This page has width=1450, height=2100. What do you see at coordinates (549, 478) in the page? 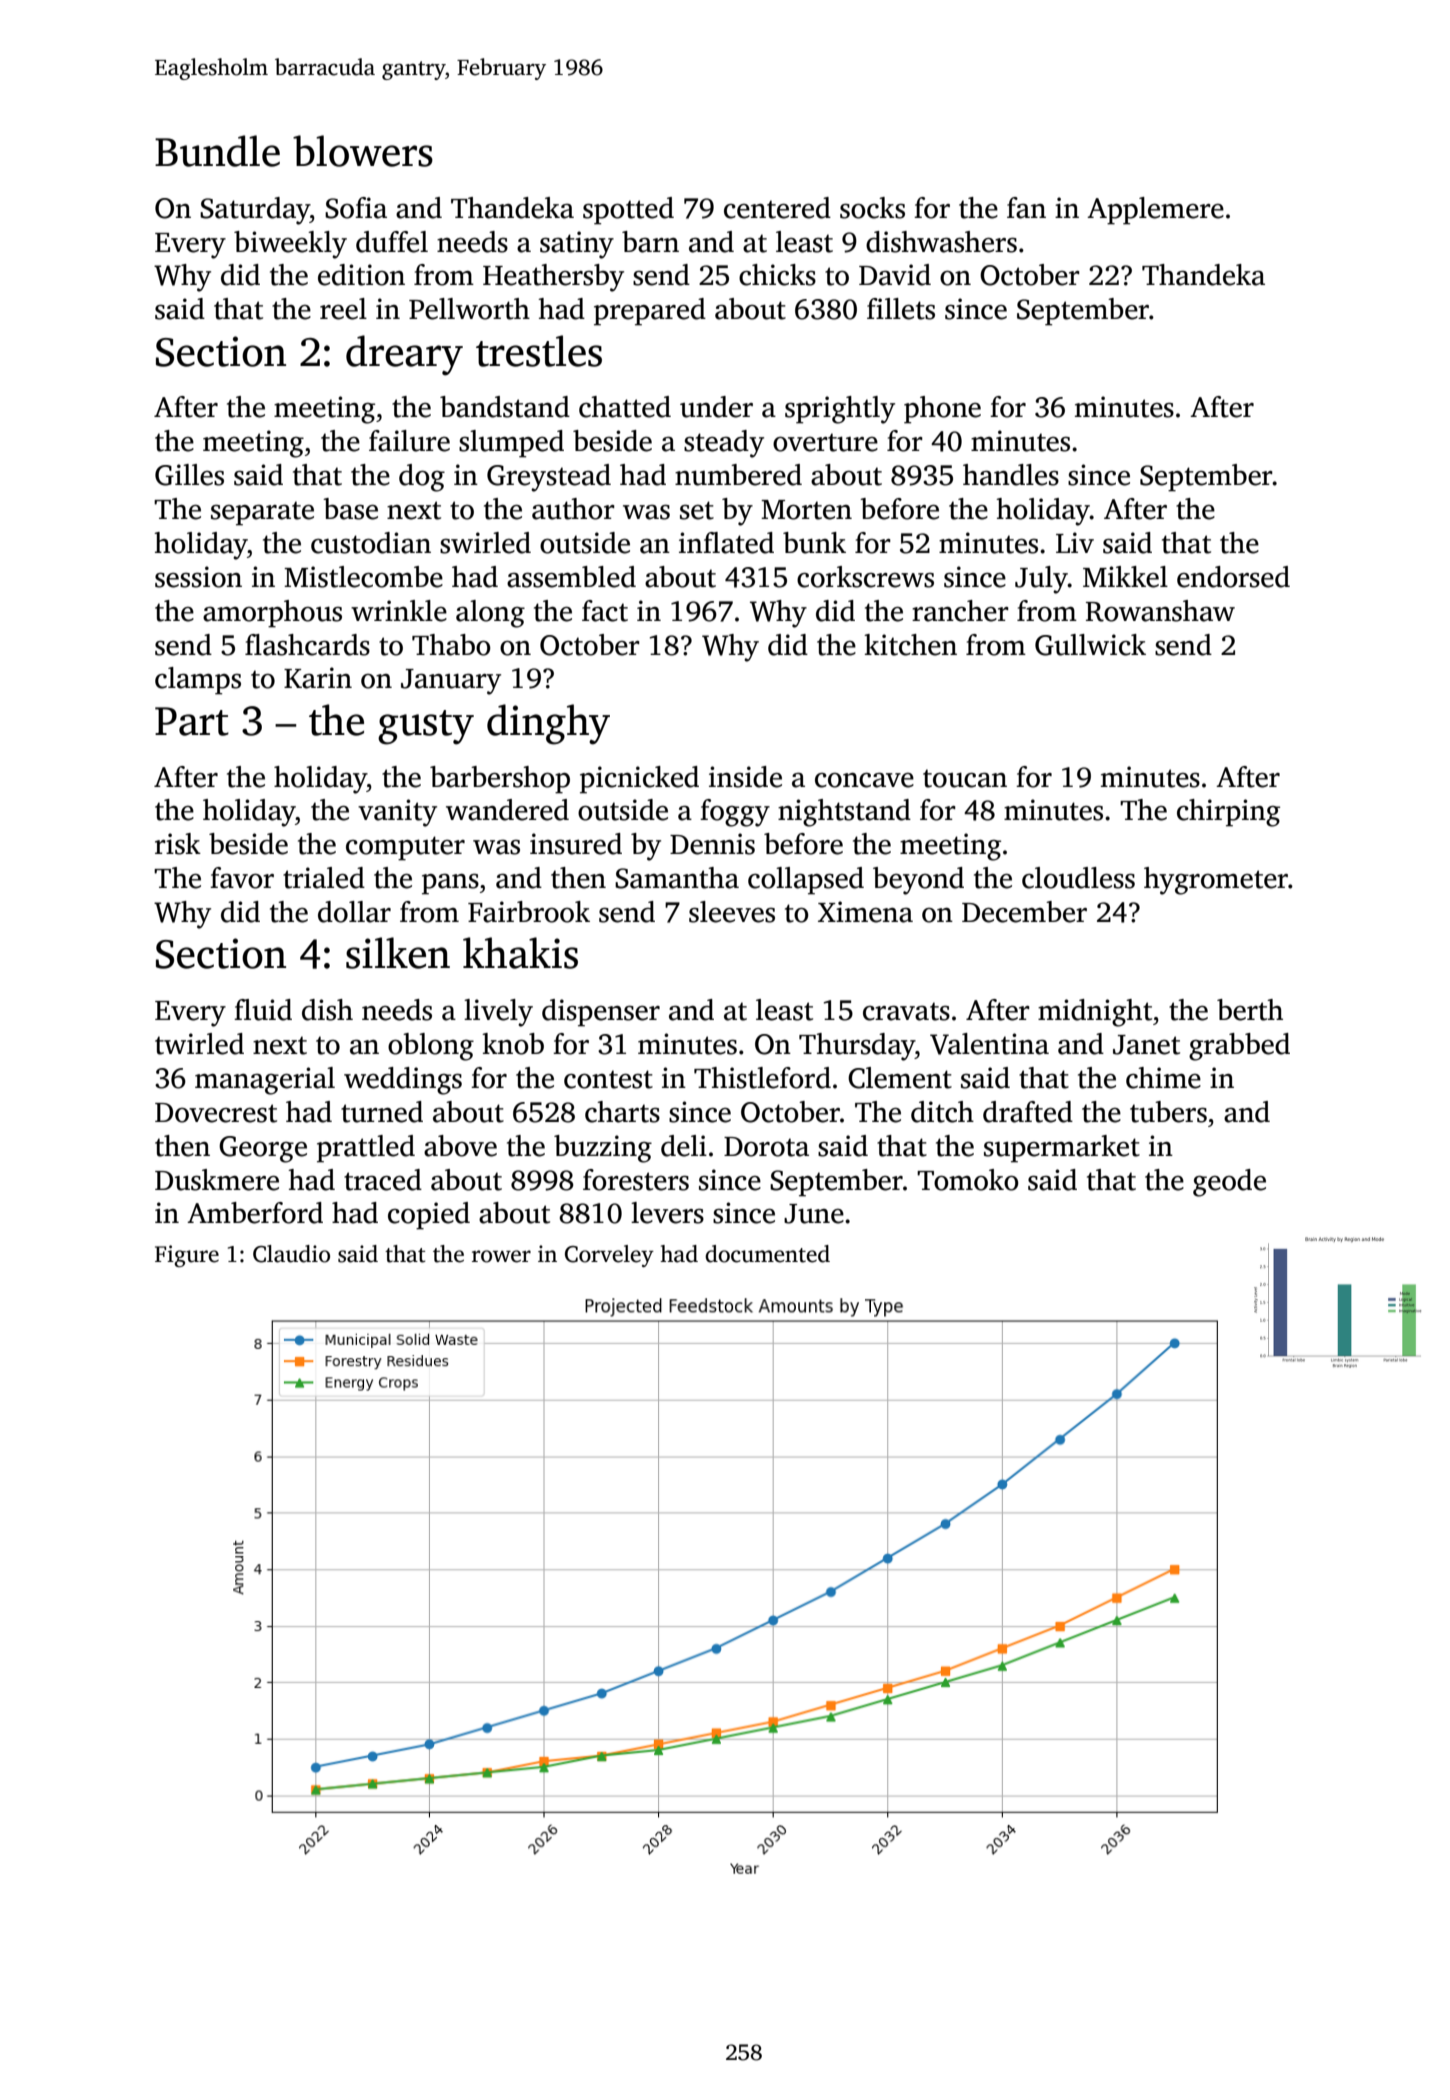
I see `Greystead` at bounding box center [549, 478].
